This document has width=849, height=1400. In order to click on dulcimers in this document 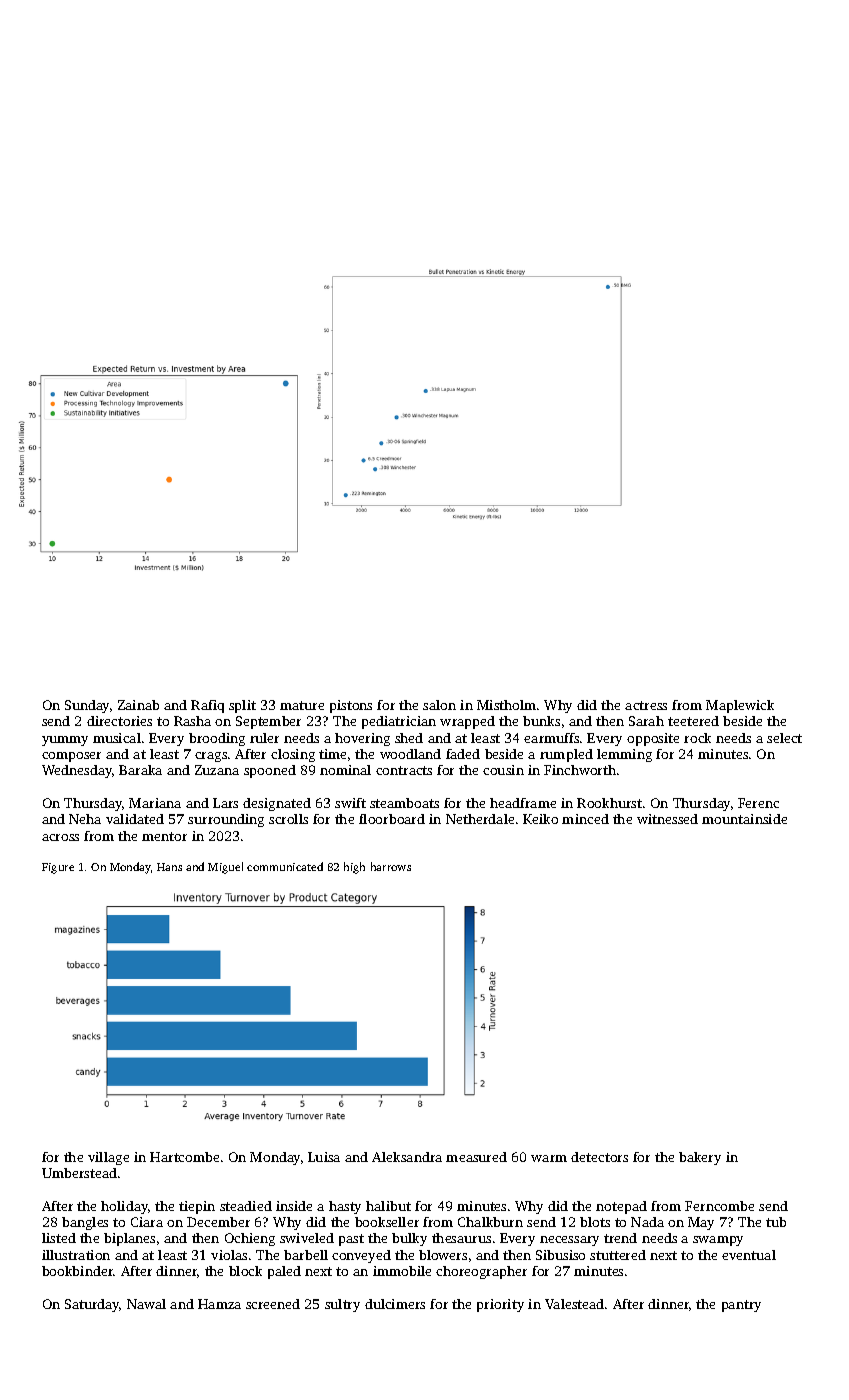, I will do `click(395, 1304)`.
